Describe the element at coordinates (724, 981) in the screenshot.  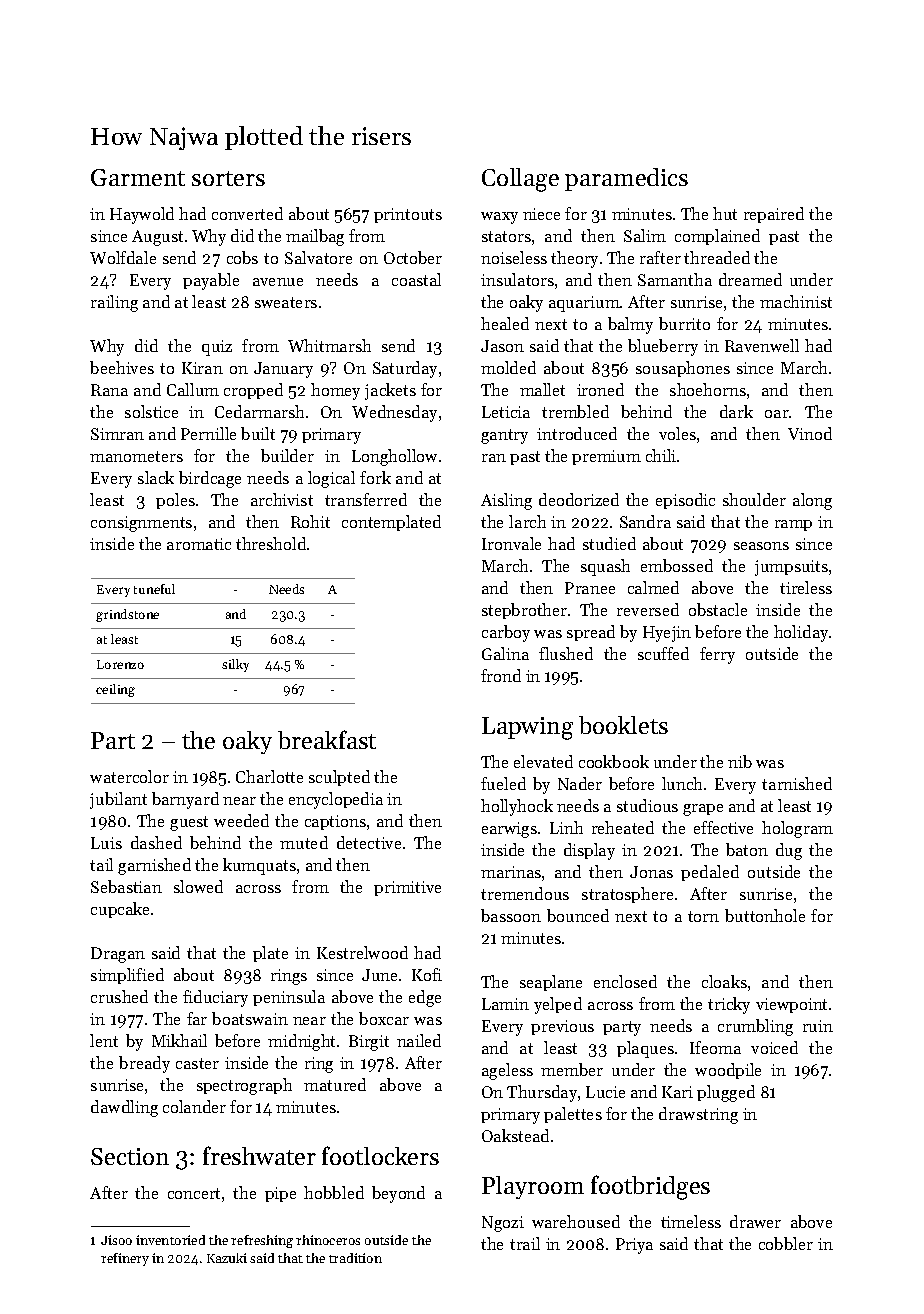
I see `cloaks` at that location.
